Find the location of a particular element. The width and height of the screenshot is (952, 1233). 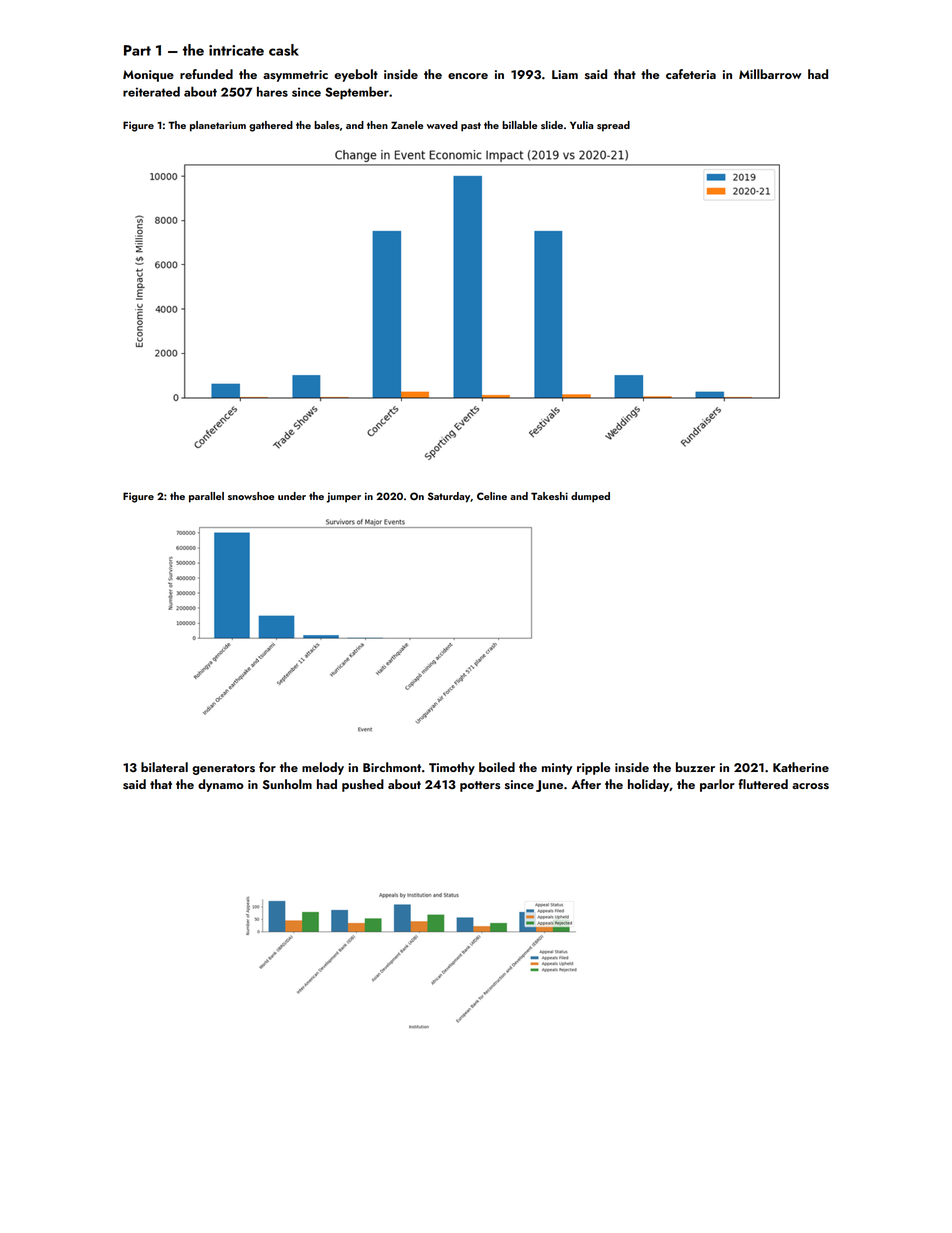

Birchmont is located at coordinates (392, 767).
